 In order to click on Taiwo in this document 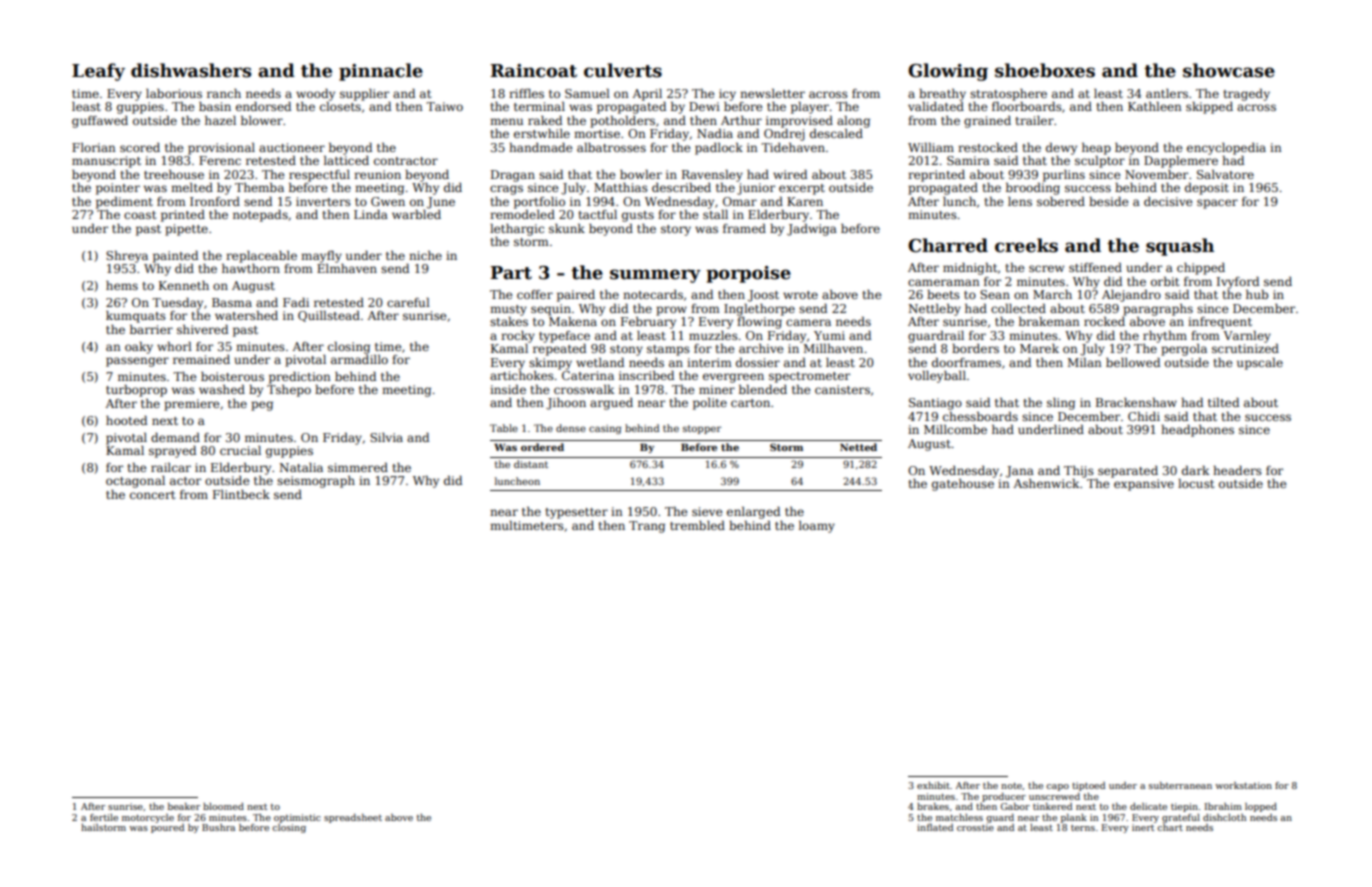, I will do `click(444, 106)`.
